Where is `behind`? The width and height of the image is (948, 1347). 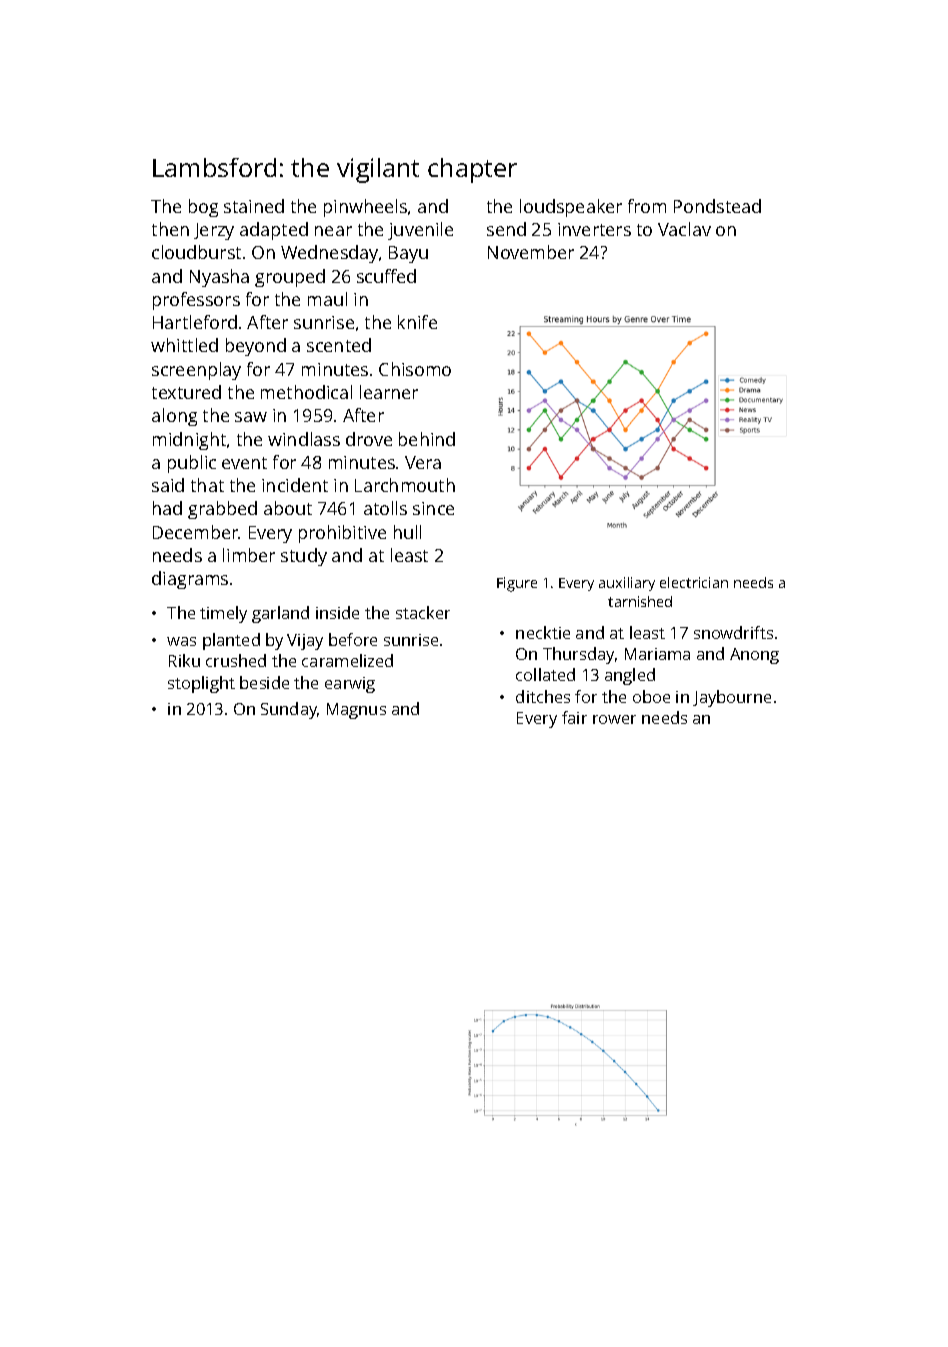
behind is located at coordinates (427, 439).
